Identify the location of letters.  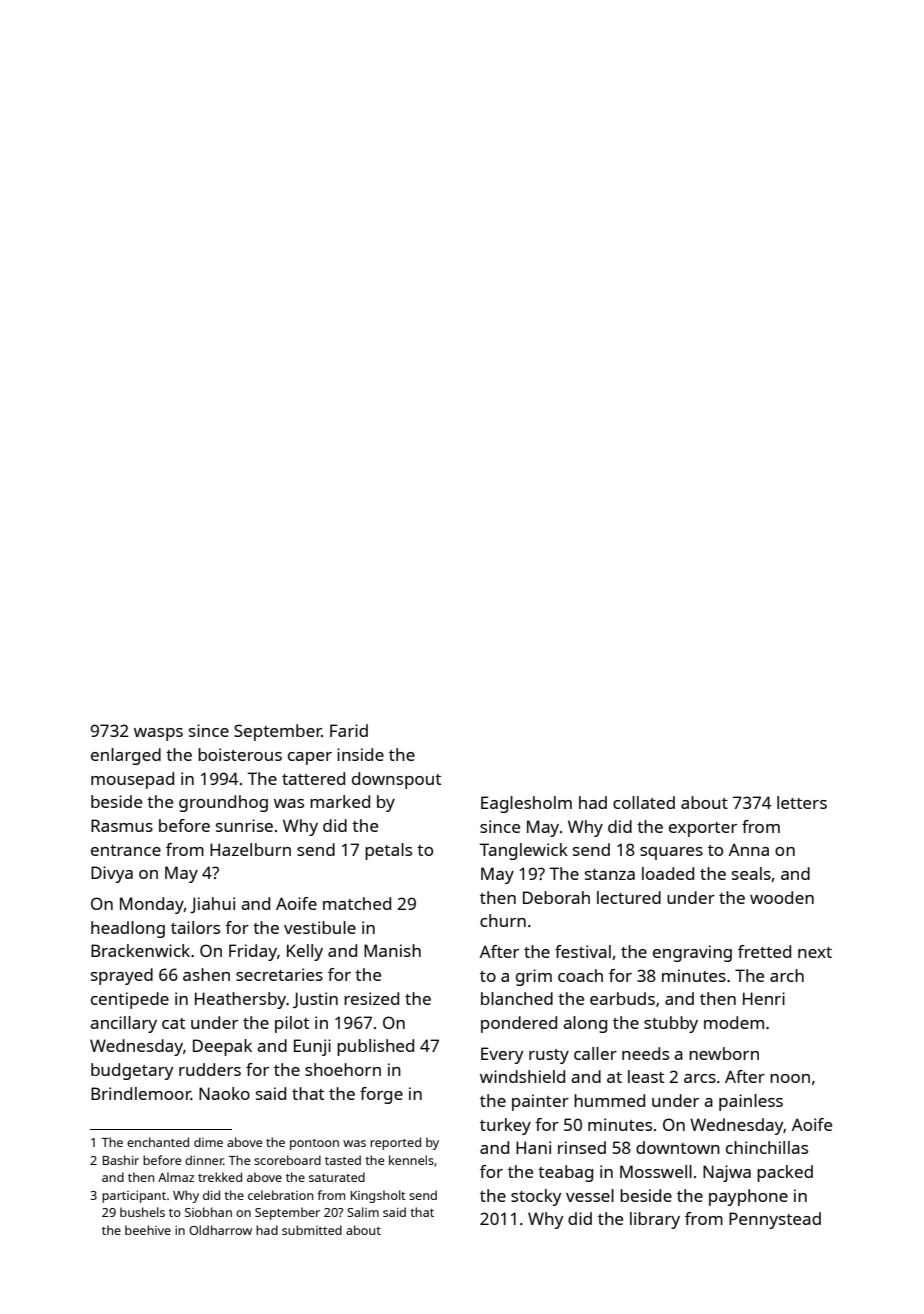
(802, 802).
